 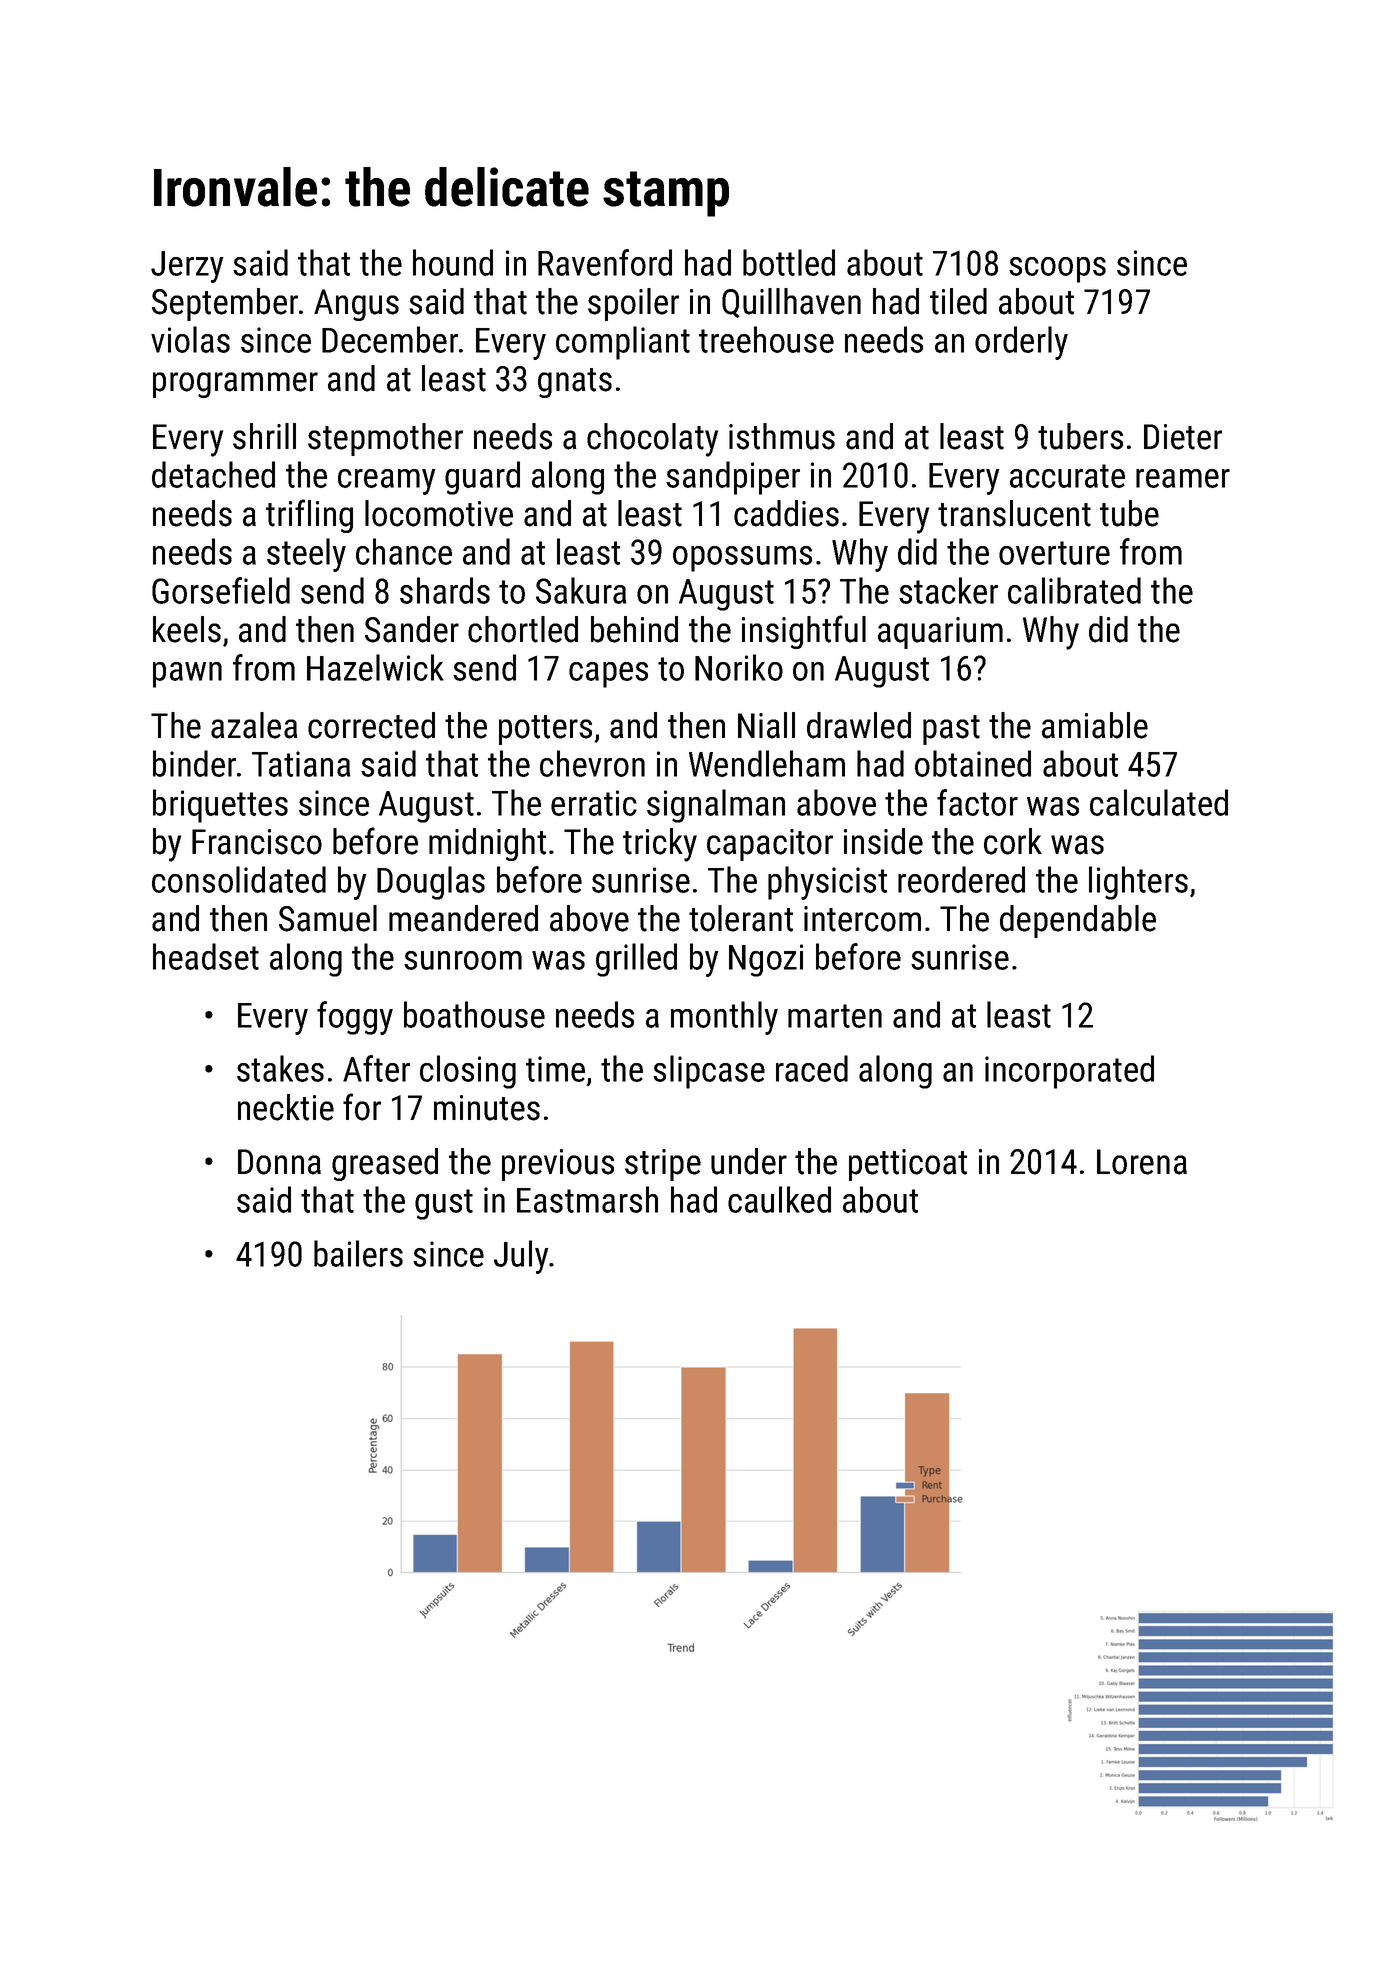 What do you see at coordinates (187, 267) in the image?
I see `Jerzy` at bounding box center [187, 267].
